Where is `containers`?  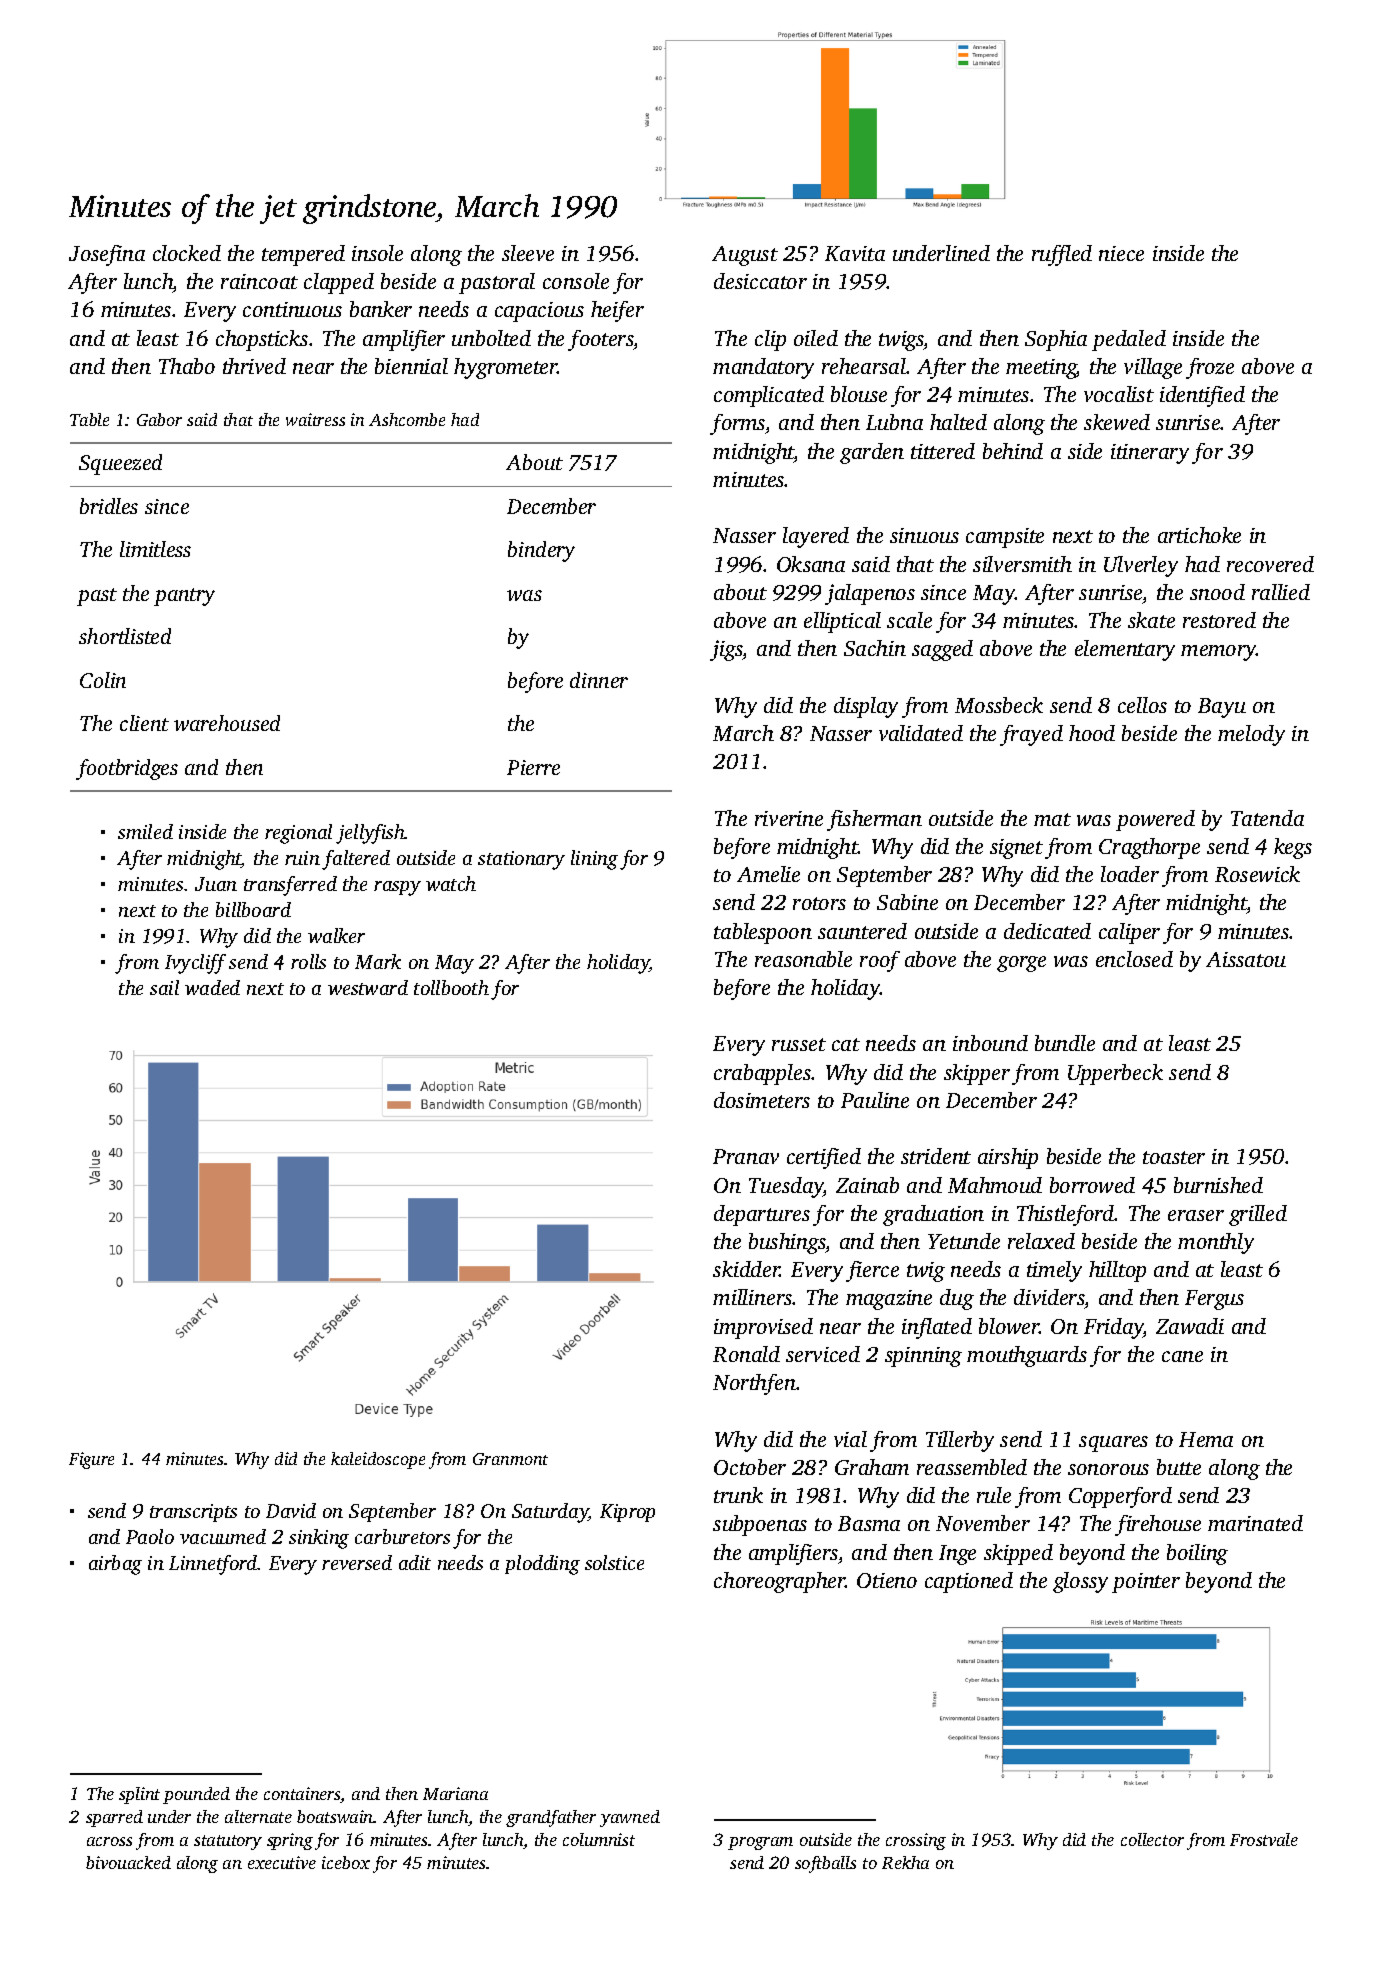
containers is located at coordinates (302, 1795).
